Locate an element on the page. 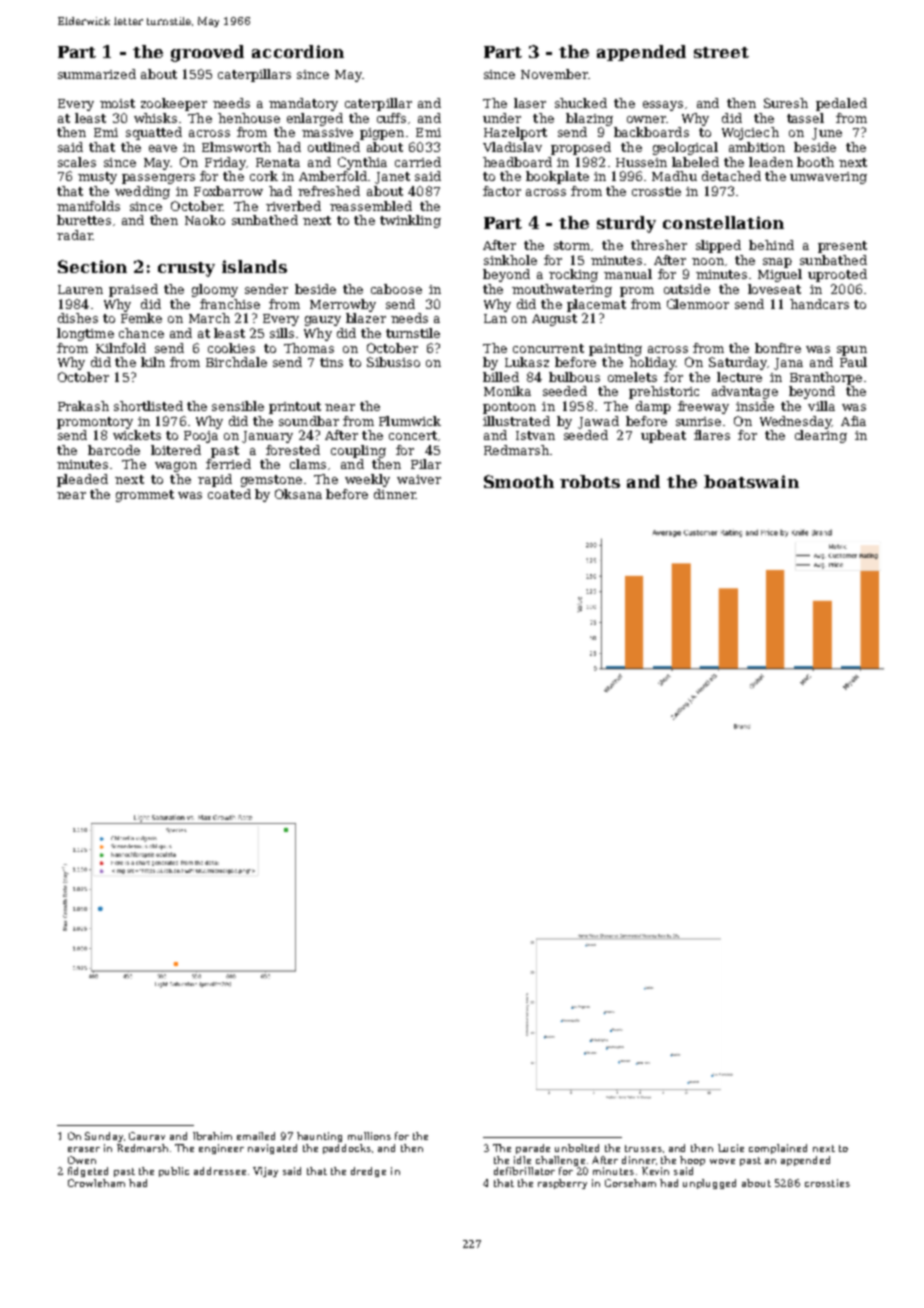 This image has height=1308, width=924. accordion is located at coordinates (298, 51).
